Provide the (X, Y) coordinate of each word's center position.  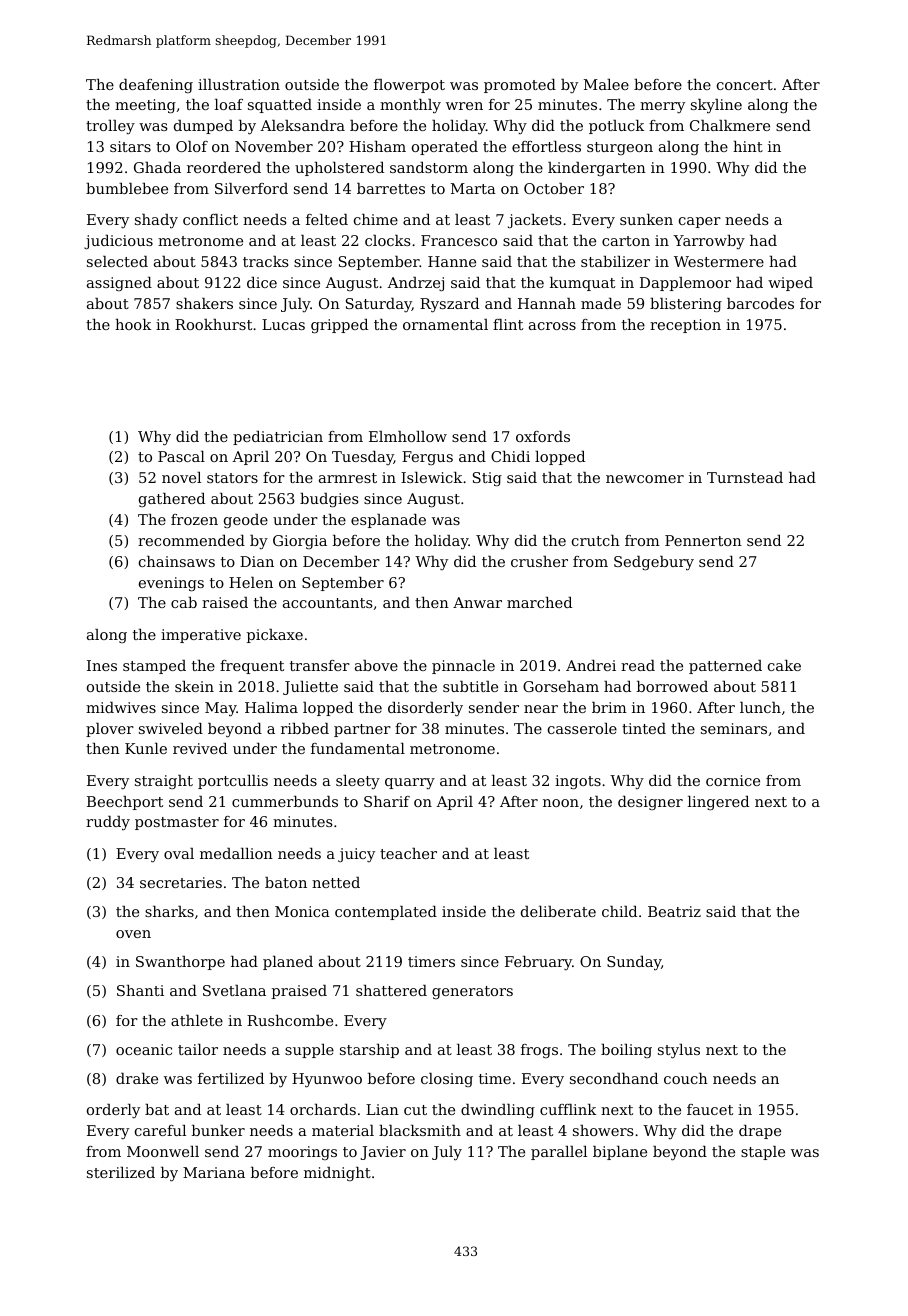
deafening (156, 86)
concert (745, 85)
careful (160, 1130)
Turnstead (745, 477)
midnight (337, 1174)
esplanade (388, 521)
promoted (520, 86)
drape (760, 1132)
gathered (172, 500)
